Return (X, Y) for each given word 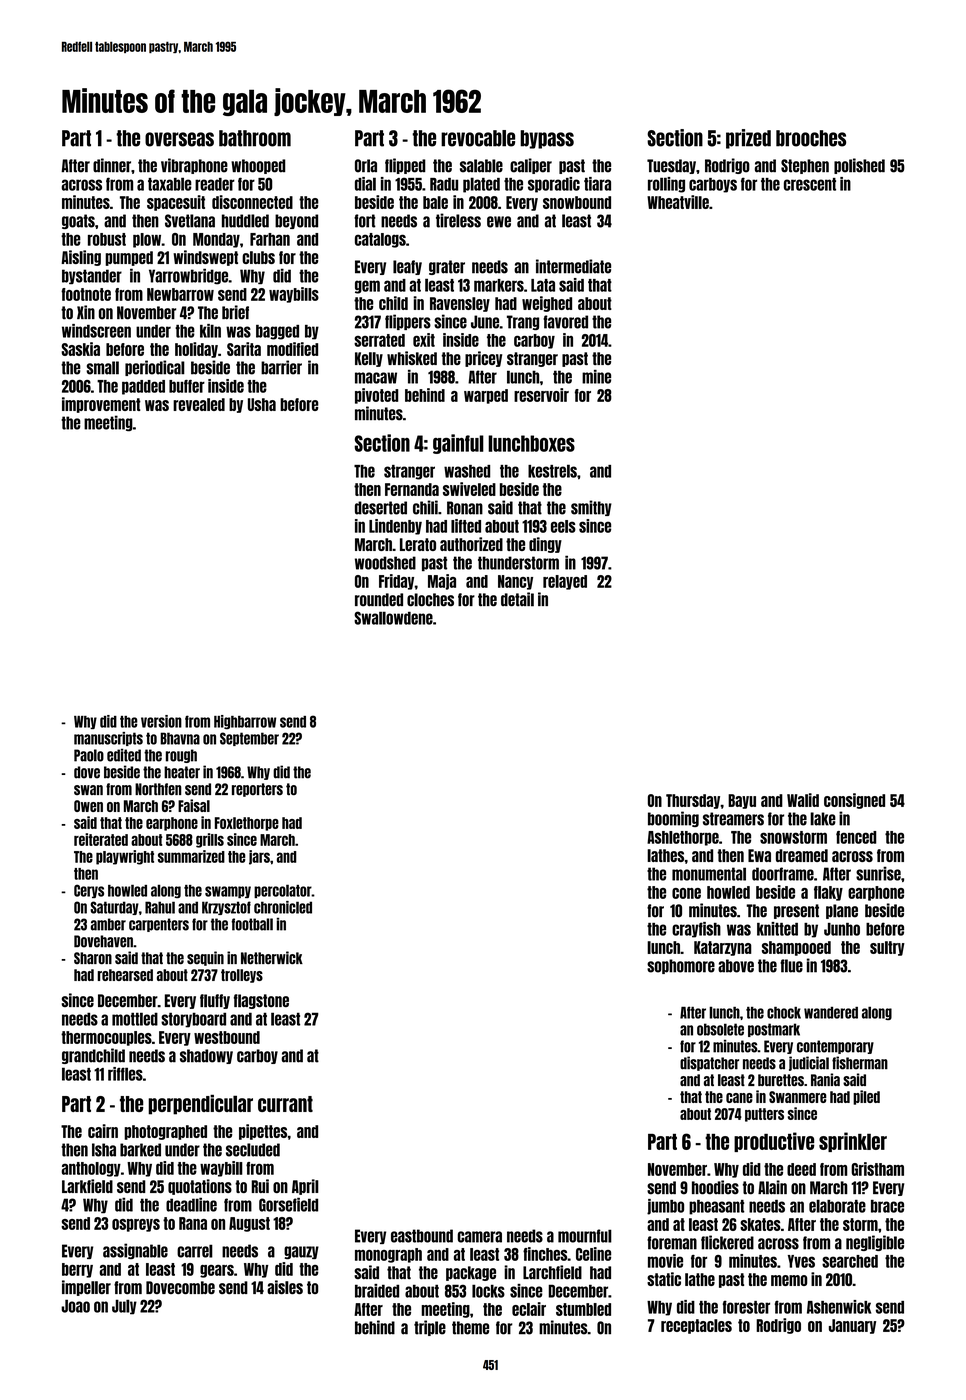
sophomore (681, 966)
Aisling (81, 258)
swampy (228, 892)
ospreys (136, 1225)
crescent (810, 184)
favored (565, 322)
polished (859, 166)
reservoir (541, 395)
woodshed (385, 563)
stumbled (583, 1309)
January (852, 1326)
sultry (887, 948)
